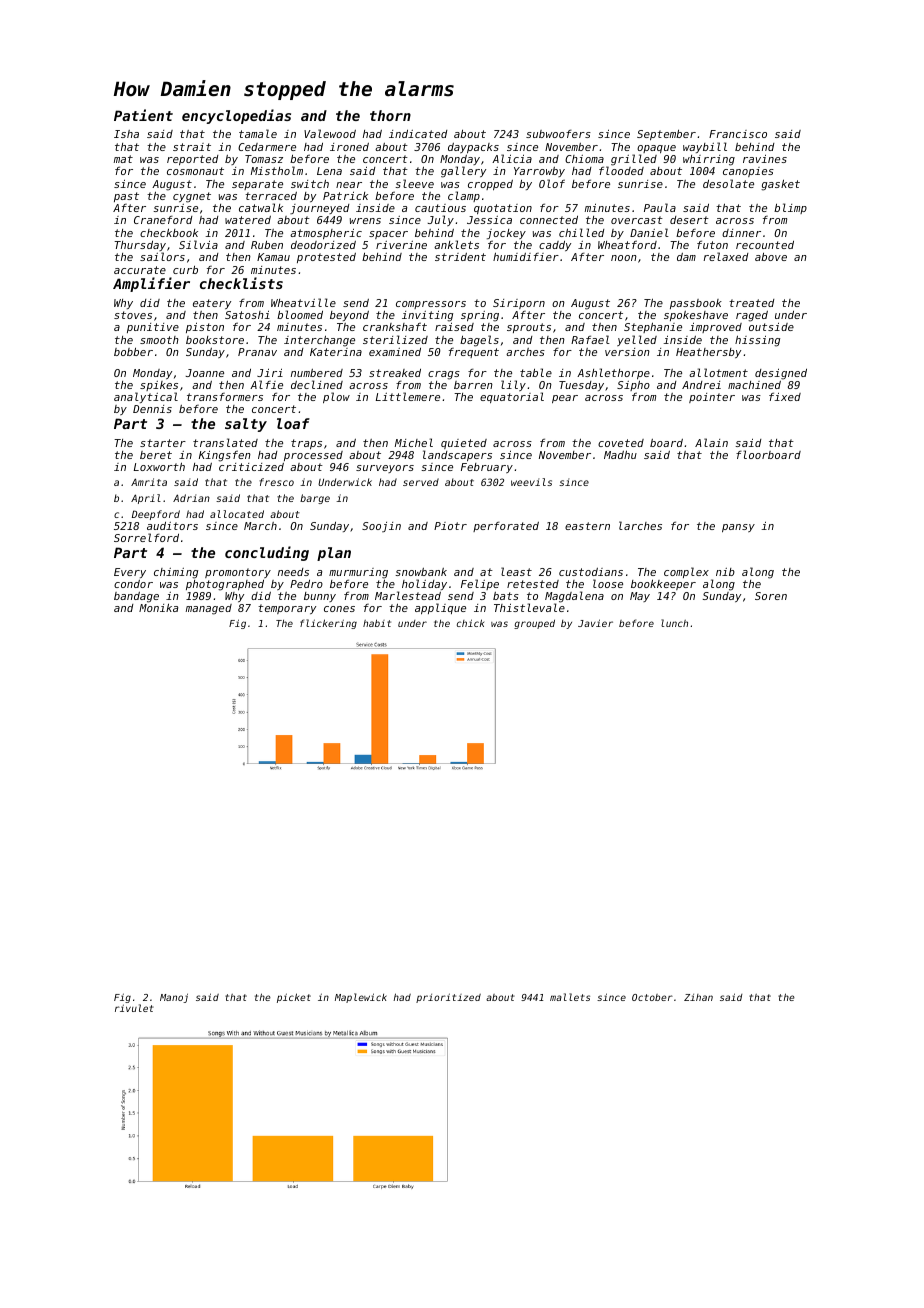  What do you see at coordinates (336, 397) in the image?
I see `plow` at bounding box center [336, 397].
